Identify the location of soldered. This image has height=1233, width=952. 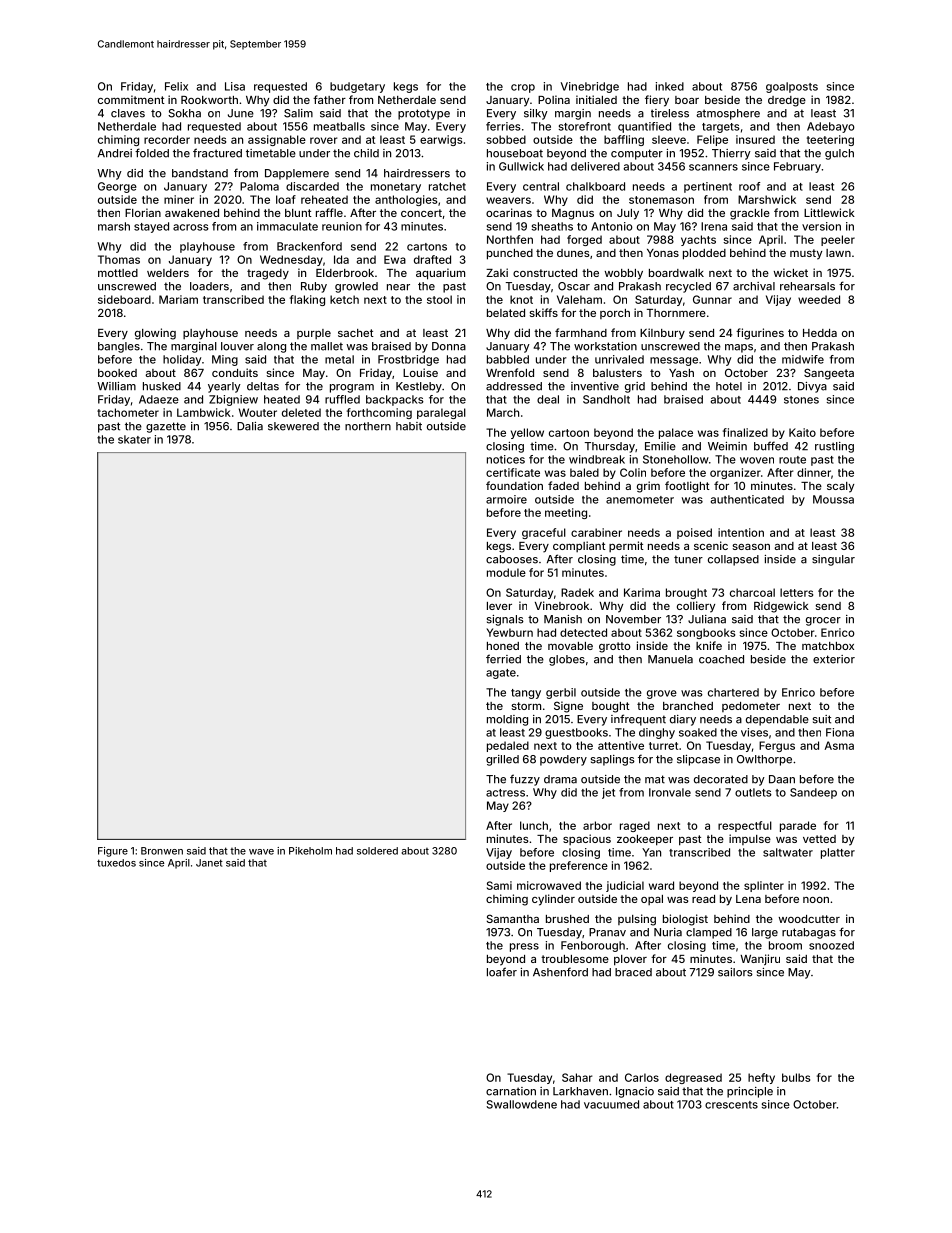
(377, 851).
